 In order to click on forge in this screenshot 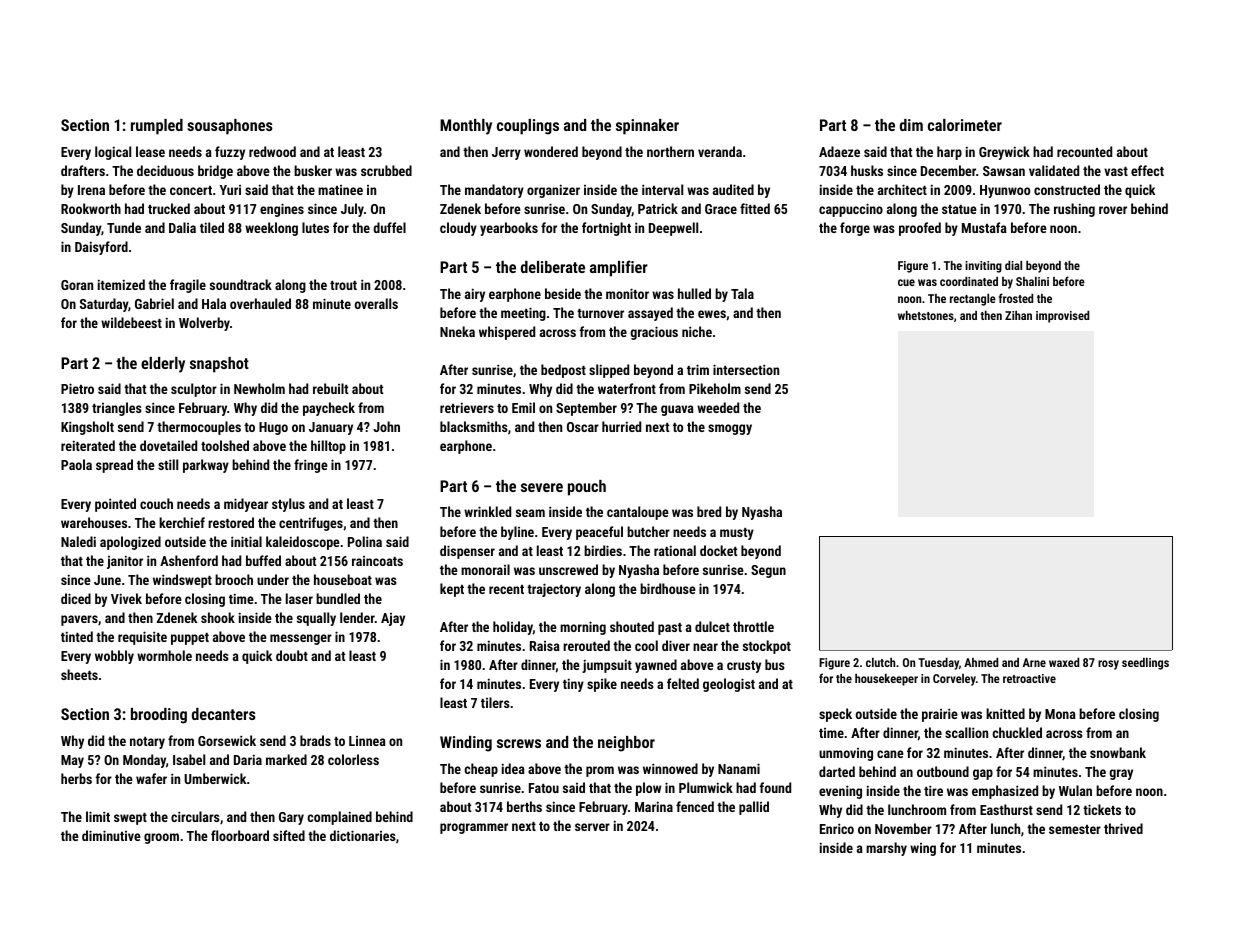, I will do `click(855, 229)`.
